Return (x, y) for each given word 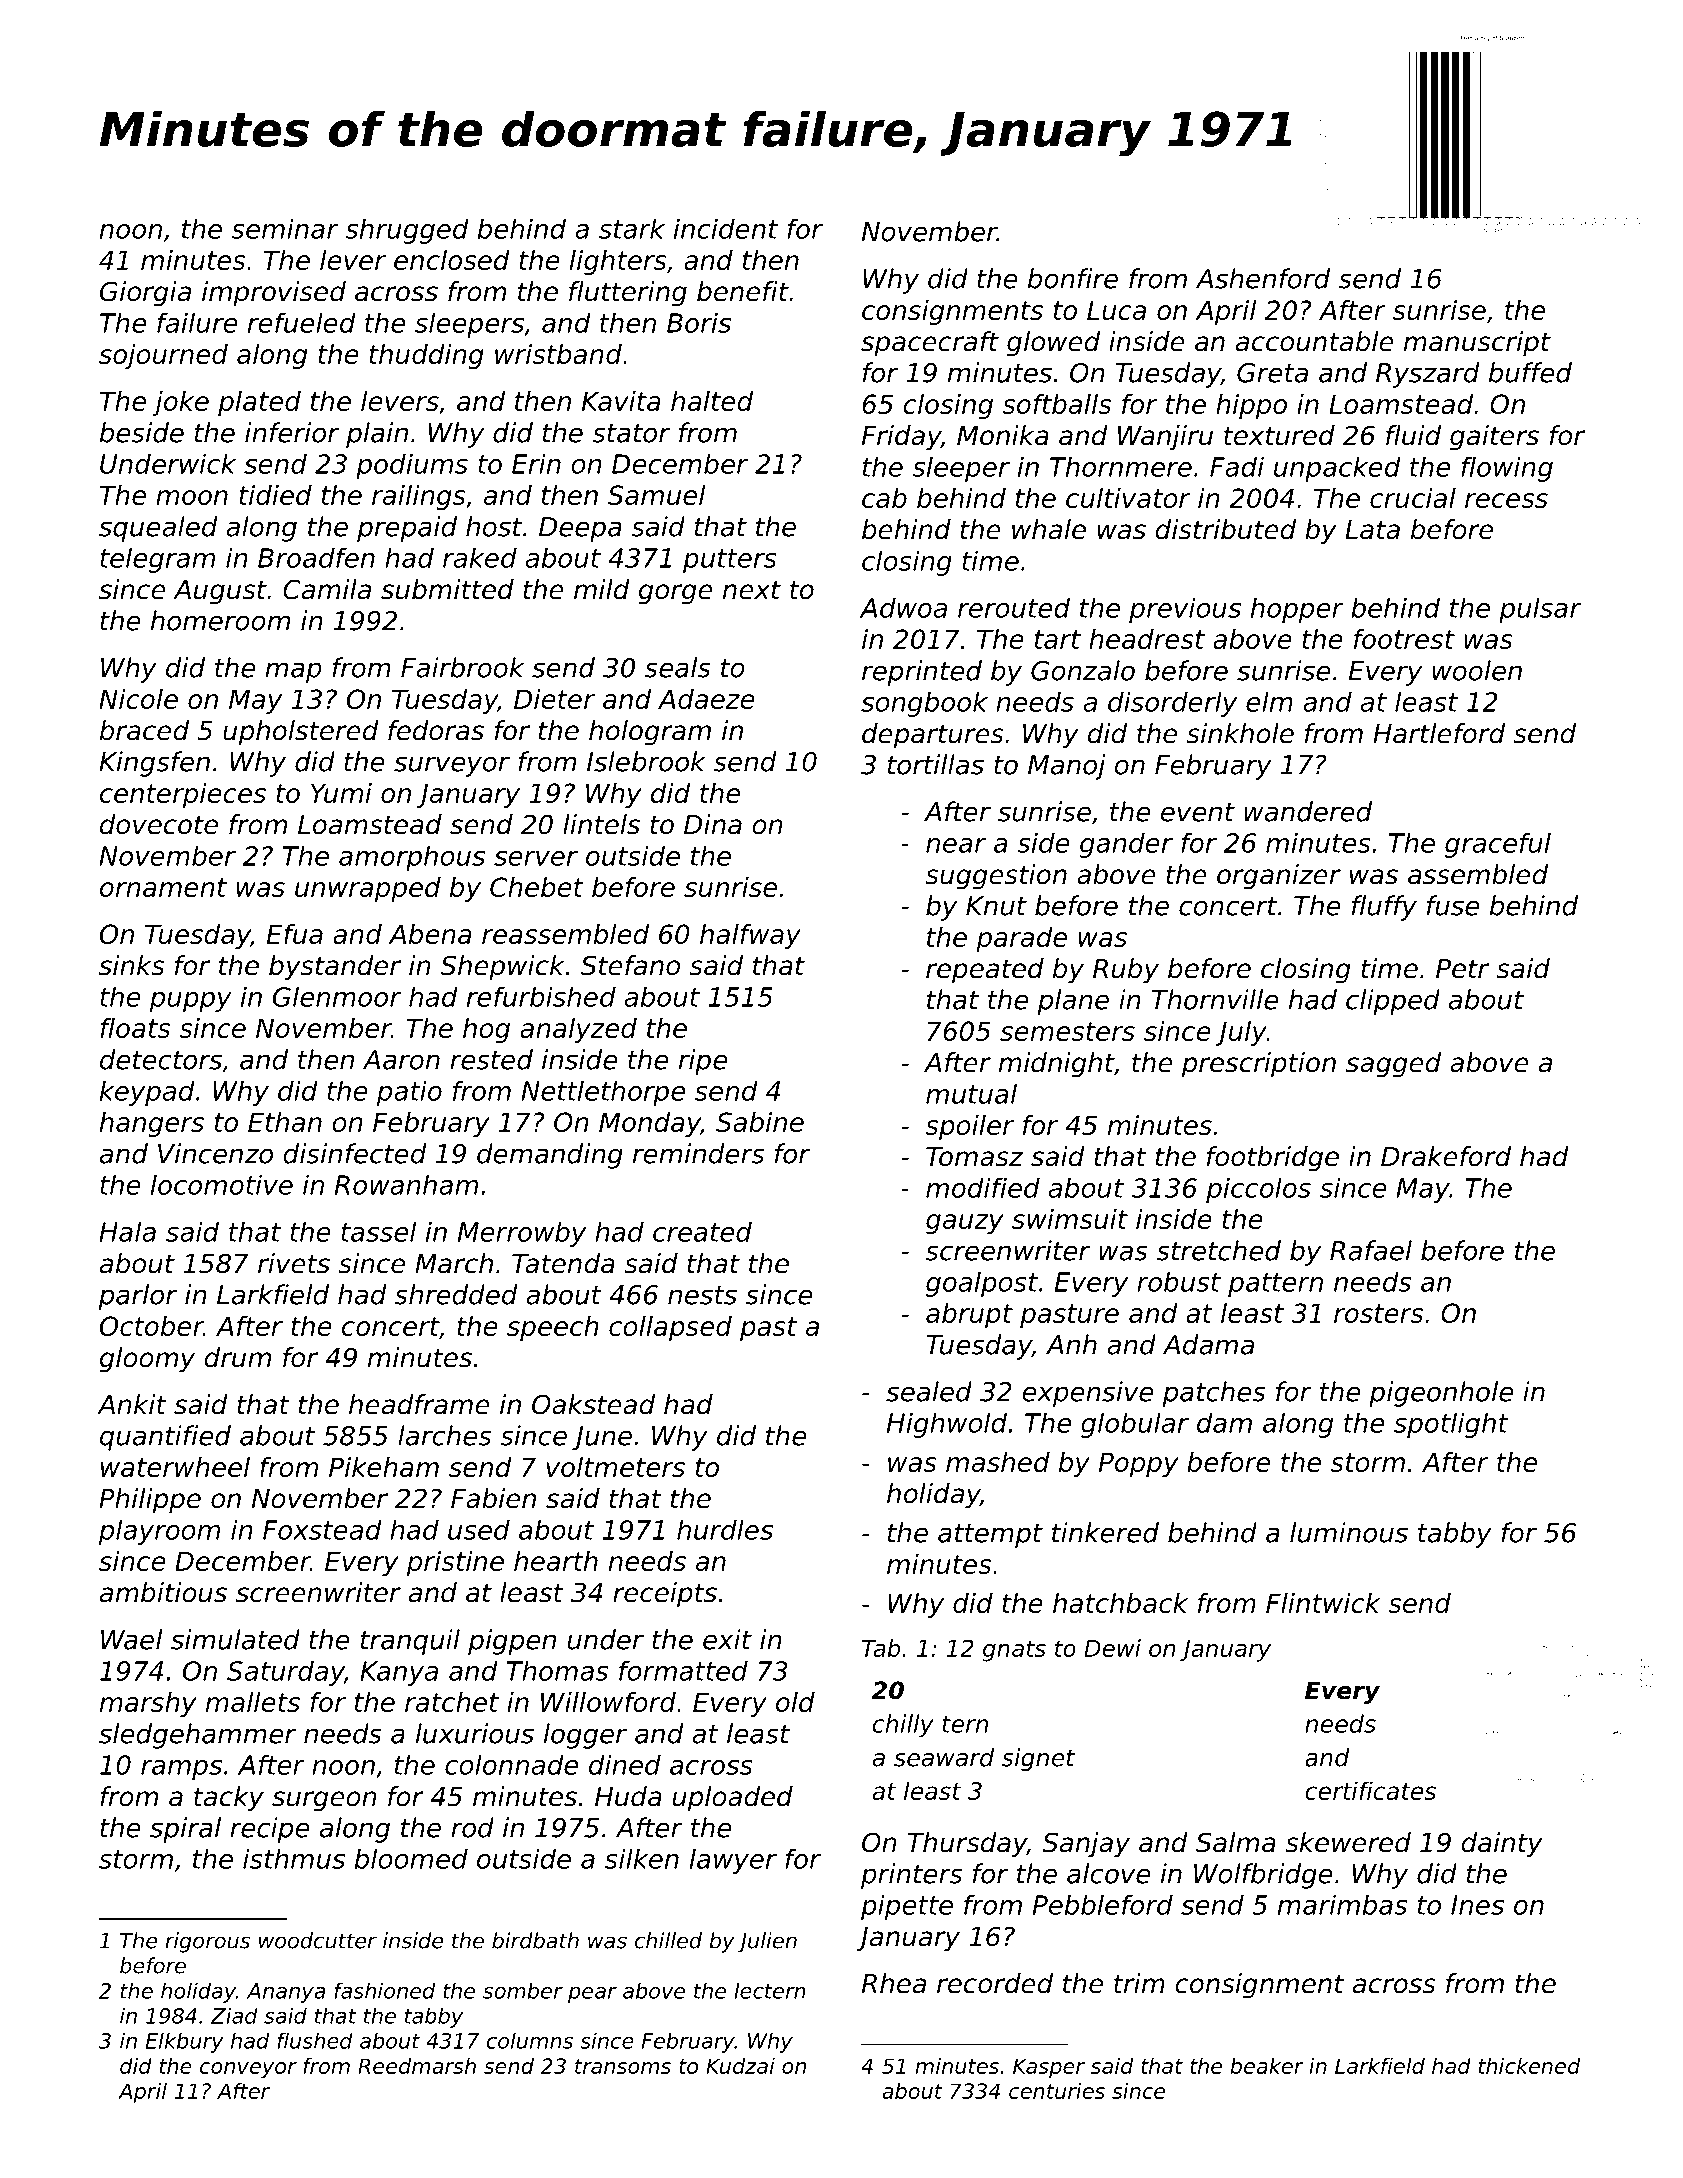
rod (472, 1827)
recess (1506, 500)
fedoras (436, 730)
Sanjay (1086, 1845)
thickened (1529, 2066)
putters (730, 561)
